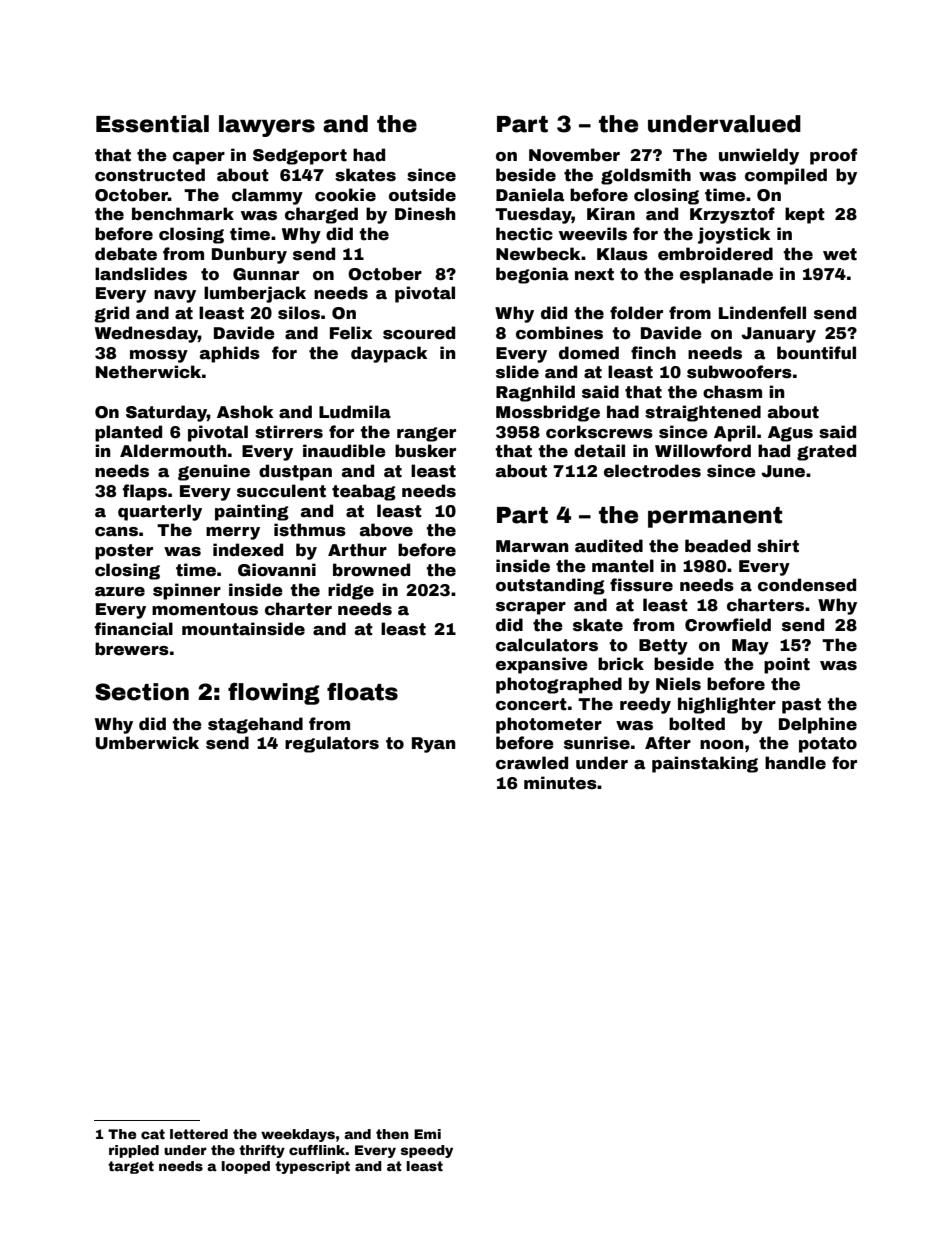 Image resolution: width=952 pixels, height=1233 pixels. Describe the element at coordinates (134, 1151) in the screenshot. I see `rippled` at that location.
